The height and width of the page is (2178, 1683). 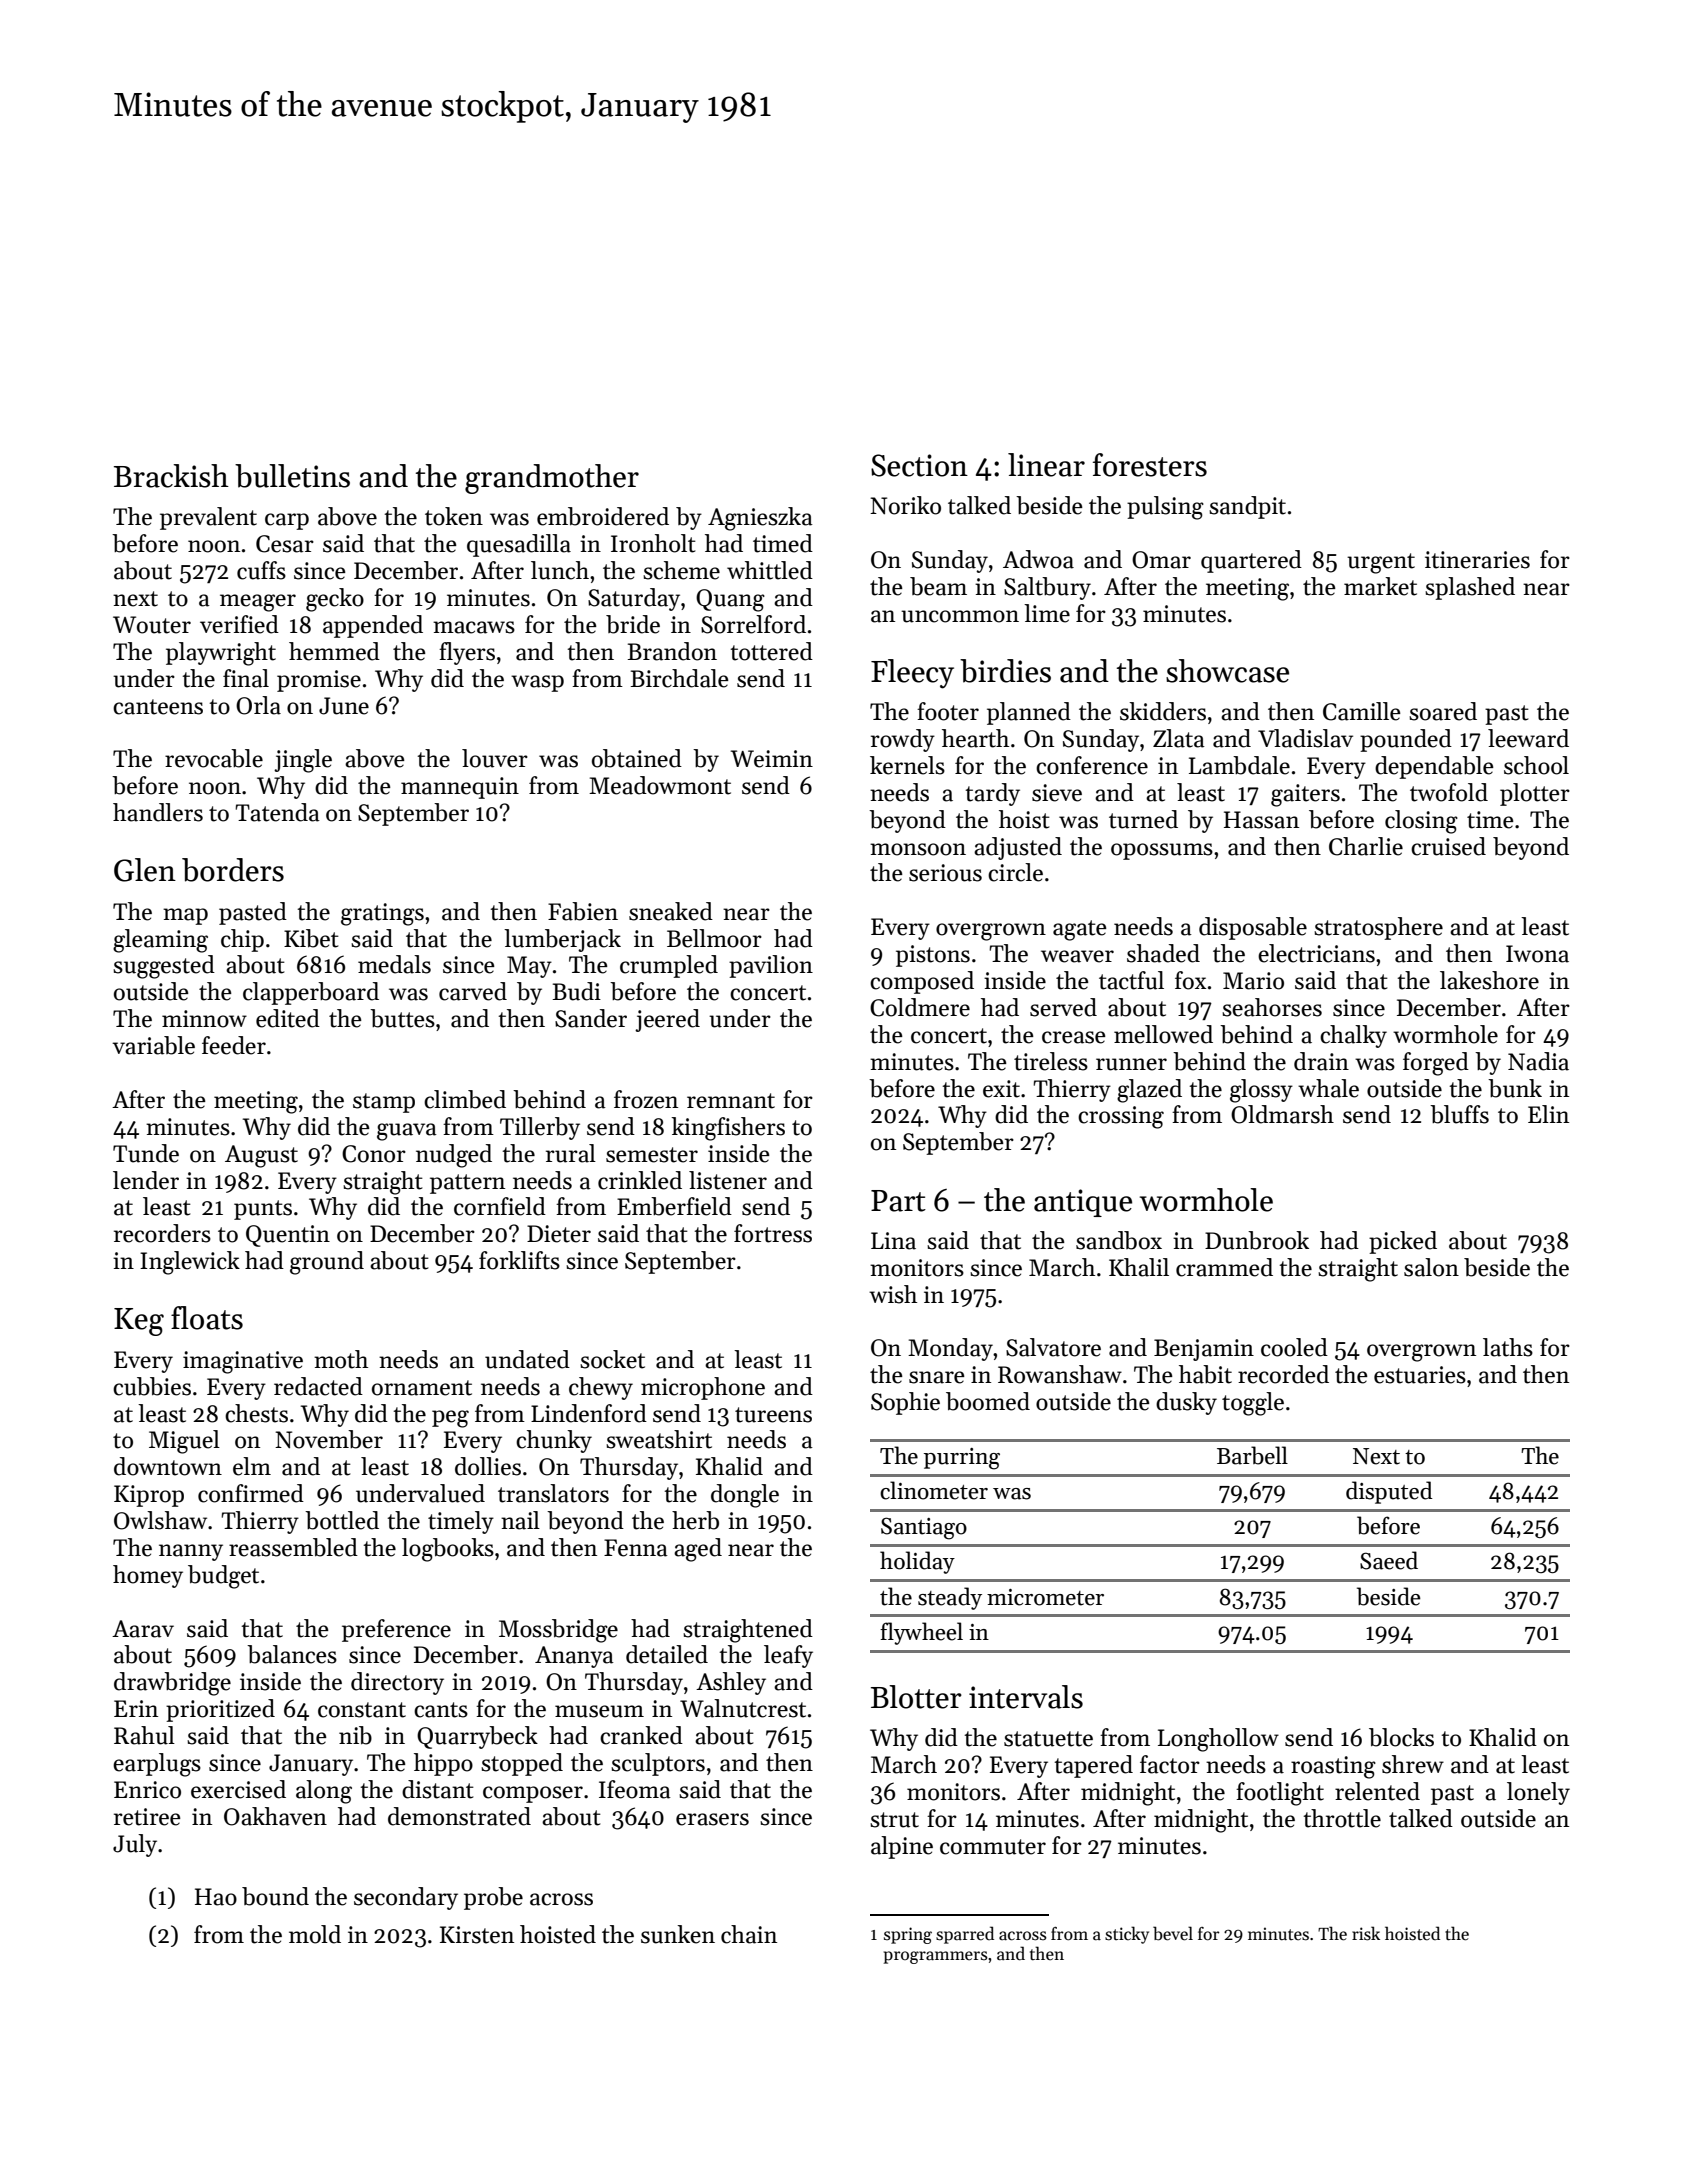 I want to click on Kirsten, so click(x=477, y=1935).
